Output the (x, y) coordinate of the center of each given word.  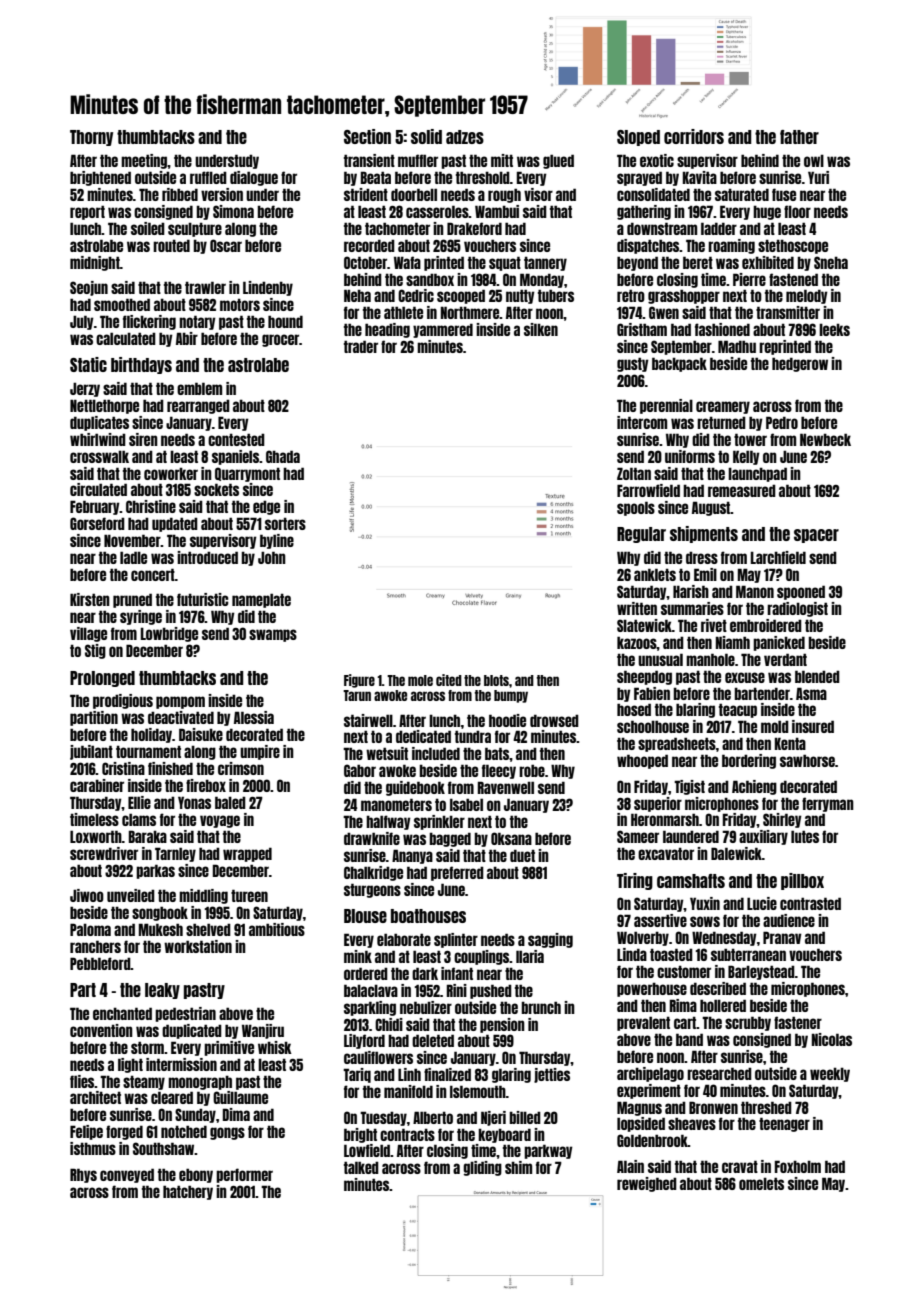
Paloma (90, 929)
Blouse (365, 916)
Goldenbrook (652, 1140)
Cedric (416, 295)
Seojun (89, 288)
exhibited (768, 262)
